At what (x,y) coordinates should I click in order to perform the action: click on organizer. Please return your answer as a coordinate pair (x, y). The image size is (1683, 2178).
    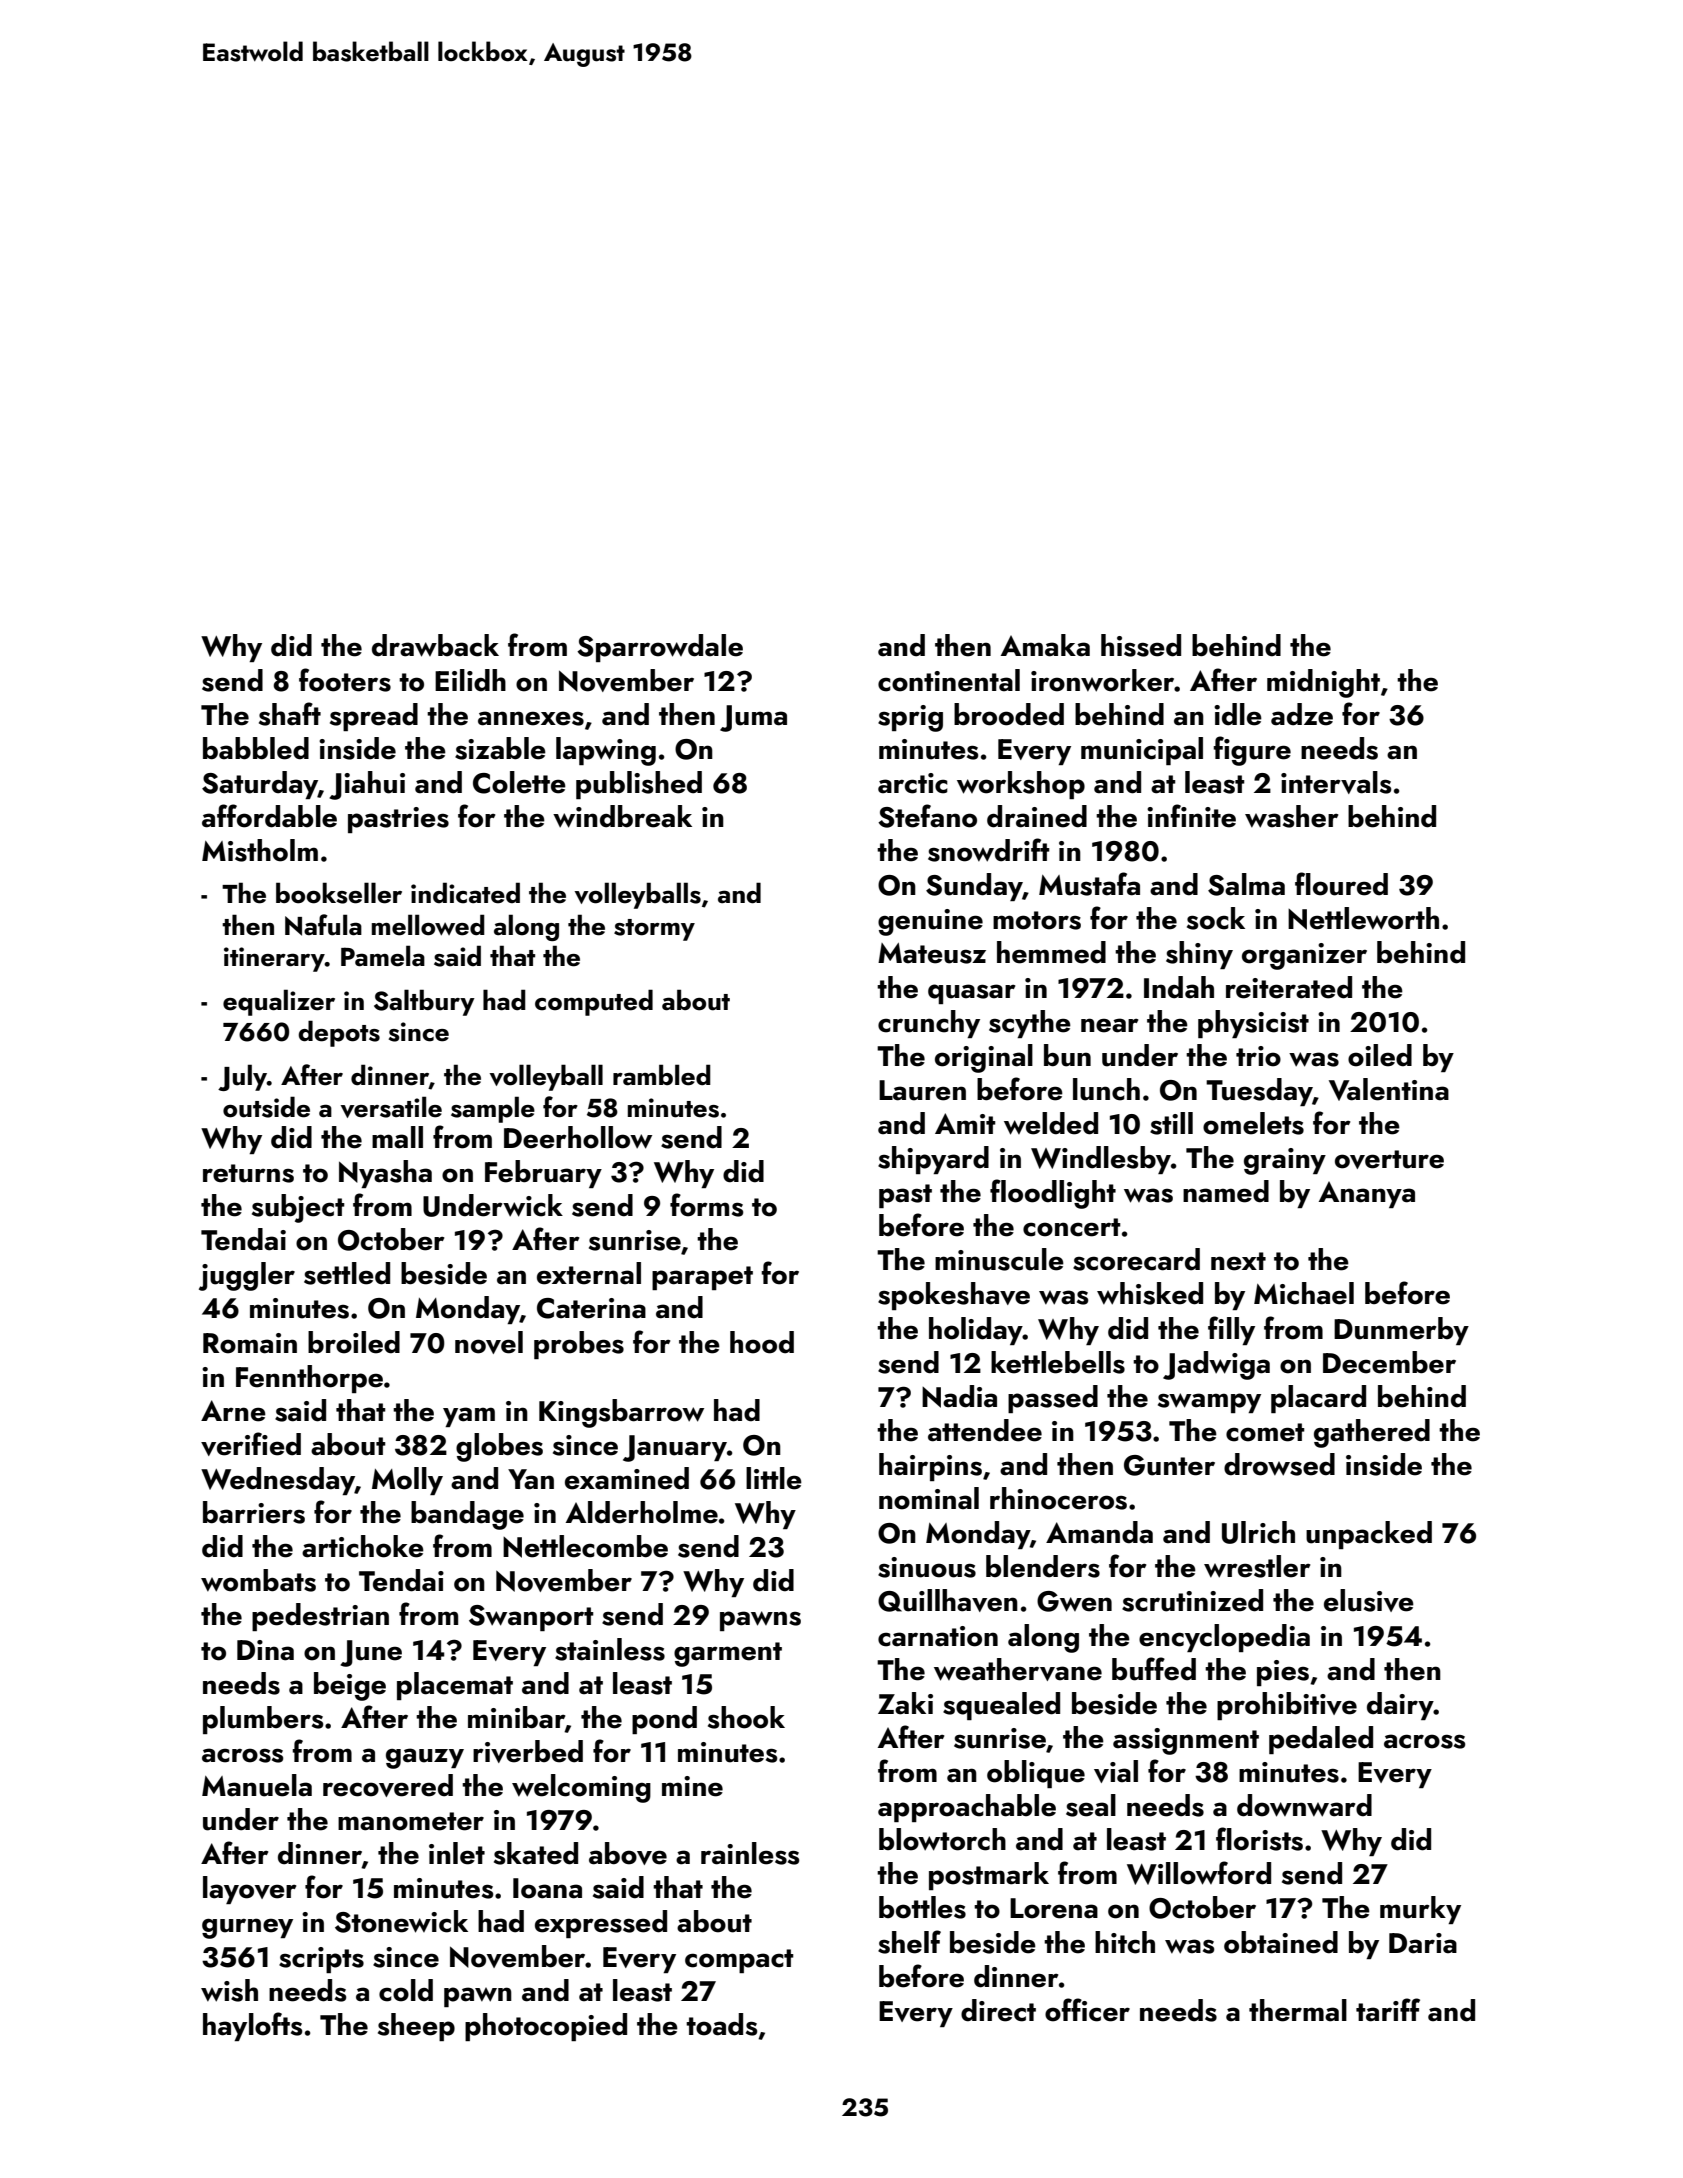
    Looking at the image, I should click on (1304, 956).
